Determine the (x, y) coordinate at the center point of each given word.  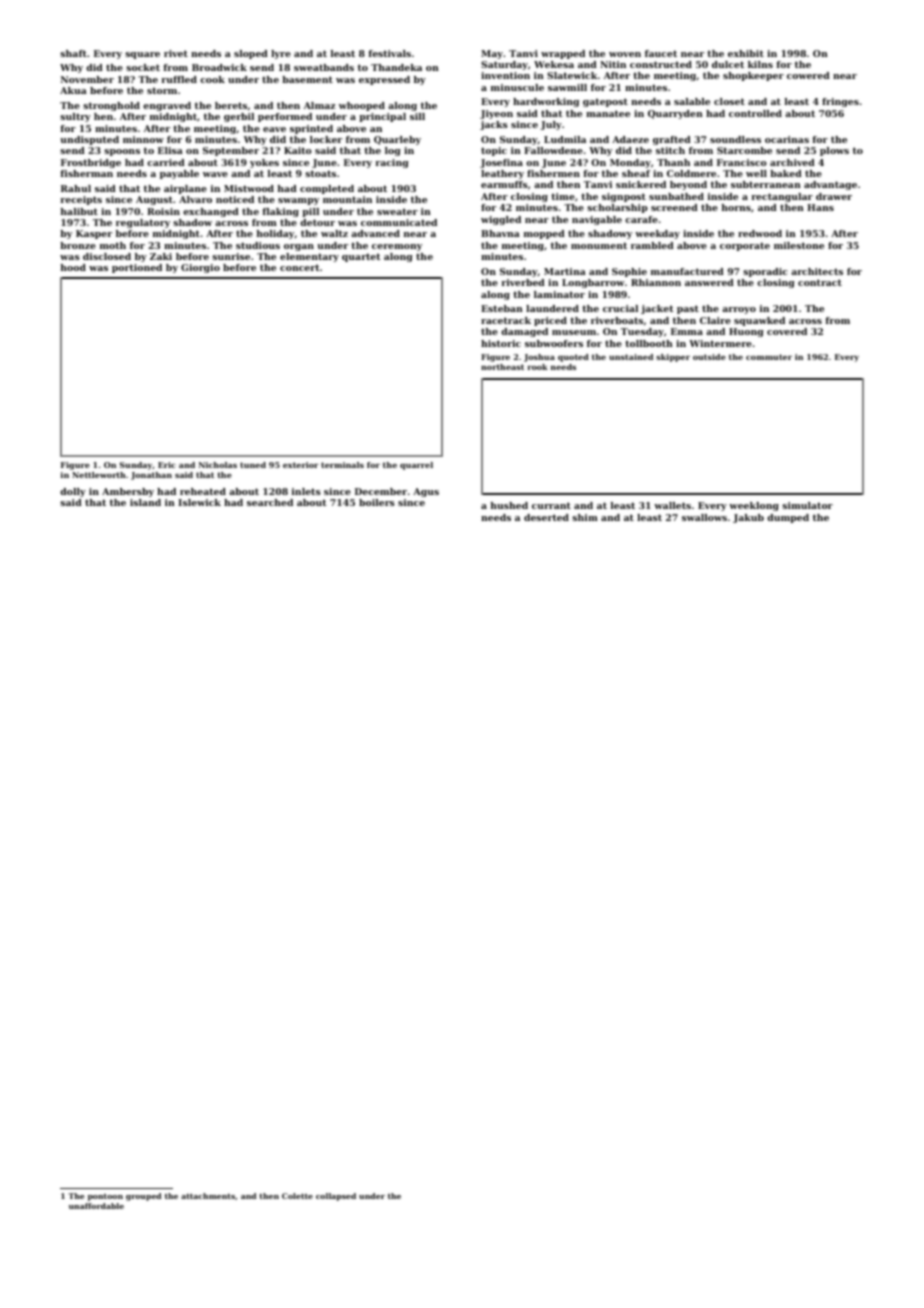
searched (270, 502)
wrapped (563, 54)
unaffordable (96, 1206)
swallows (704, 517)
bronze (78, 245)
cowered (808, 75)
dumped (788, 518)
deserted (546, 517)
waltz (334, 233)
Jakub (748, 518)
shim (585, 517)
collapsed (336, 1197)
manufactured (687, 271)
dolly (73, 492)
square (142, 55)
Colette (297, 1196)
